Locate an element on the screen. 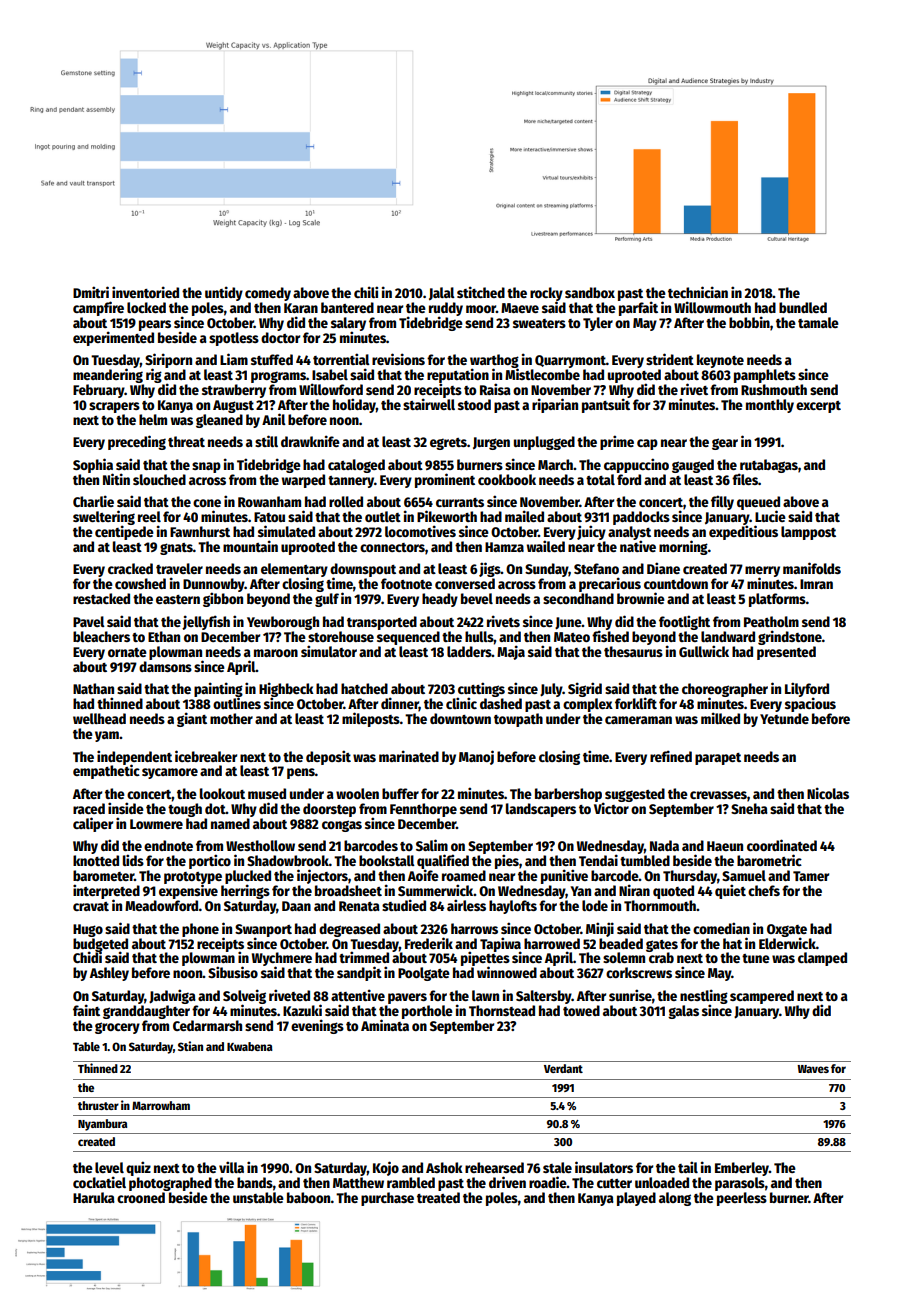  Maja is located at coordinates (511, 652).
